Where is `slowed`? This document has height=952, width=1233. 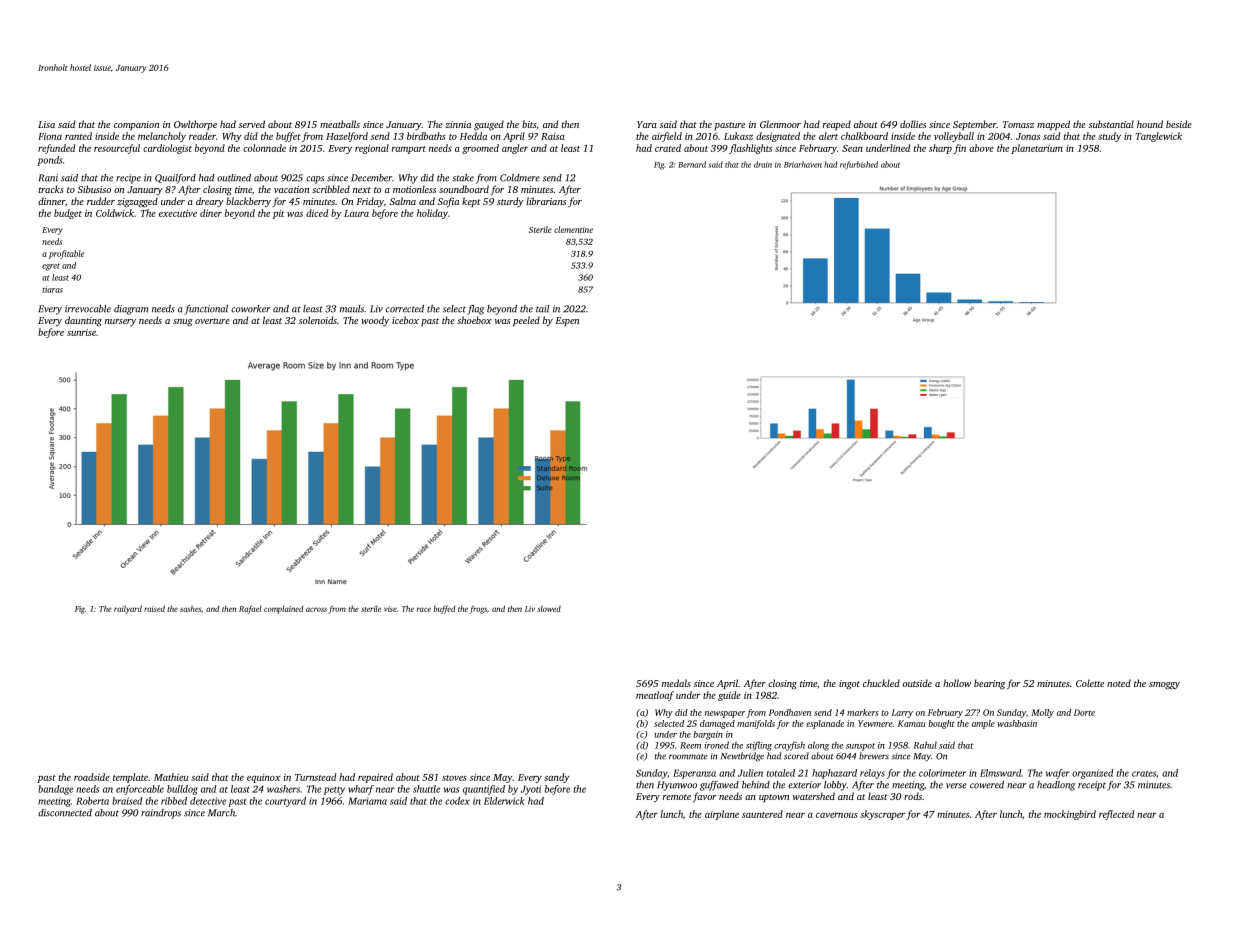
slowed is located at coordinates (549, 609).
